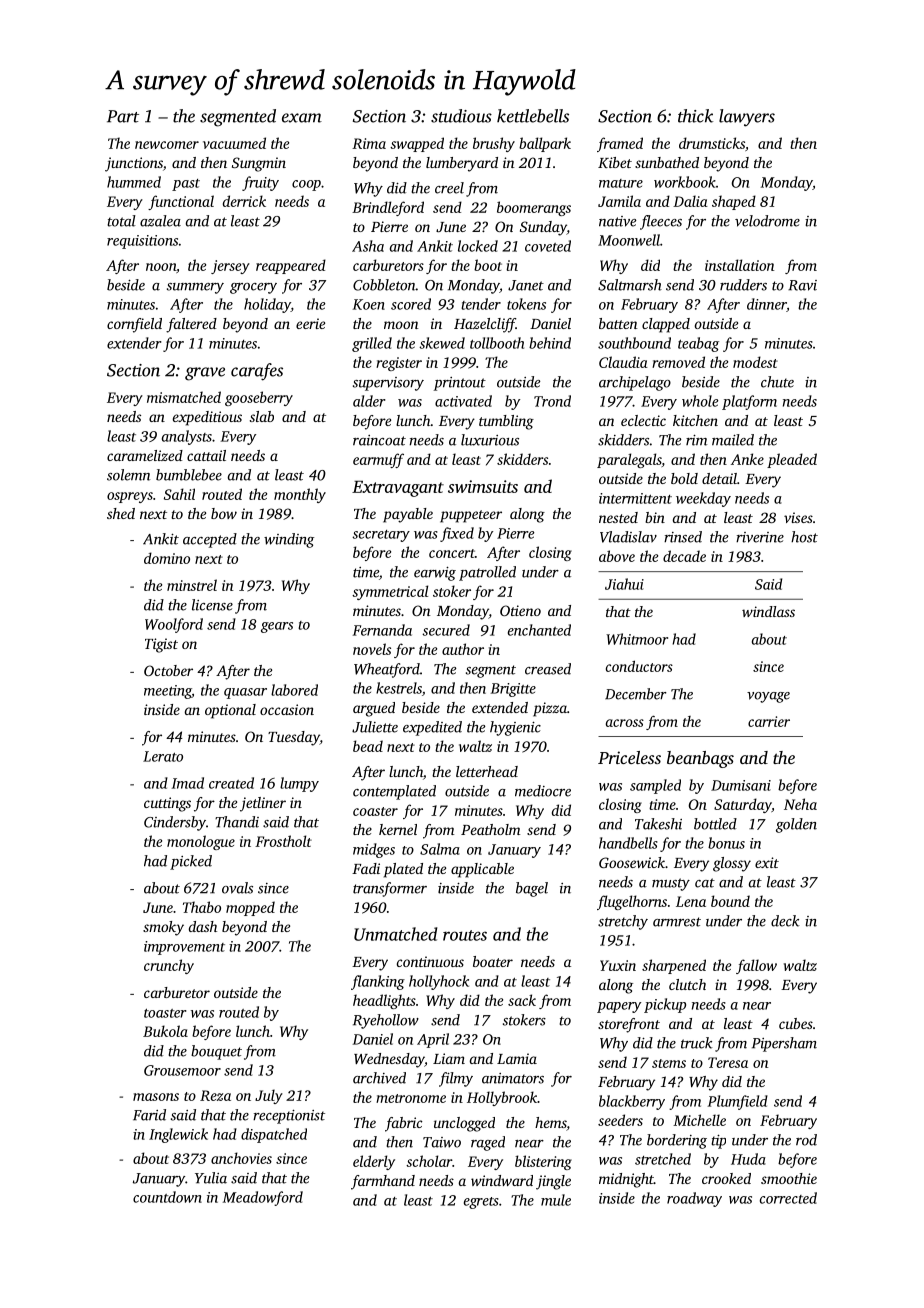 This page has height=1308, width=924. What do you see at coordinates (302, 118) in the page?
I see `exam` at bounding box center [302, 118].
